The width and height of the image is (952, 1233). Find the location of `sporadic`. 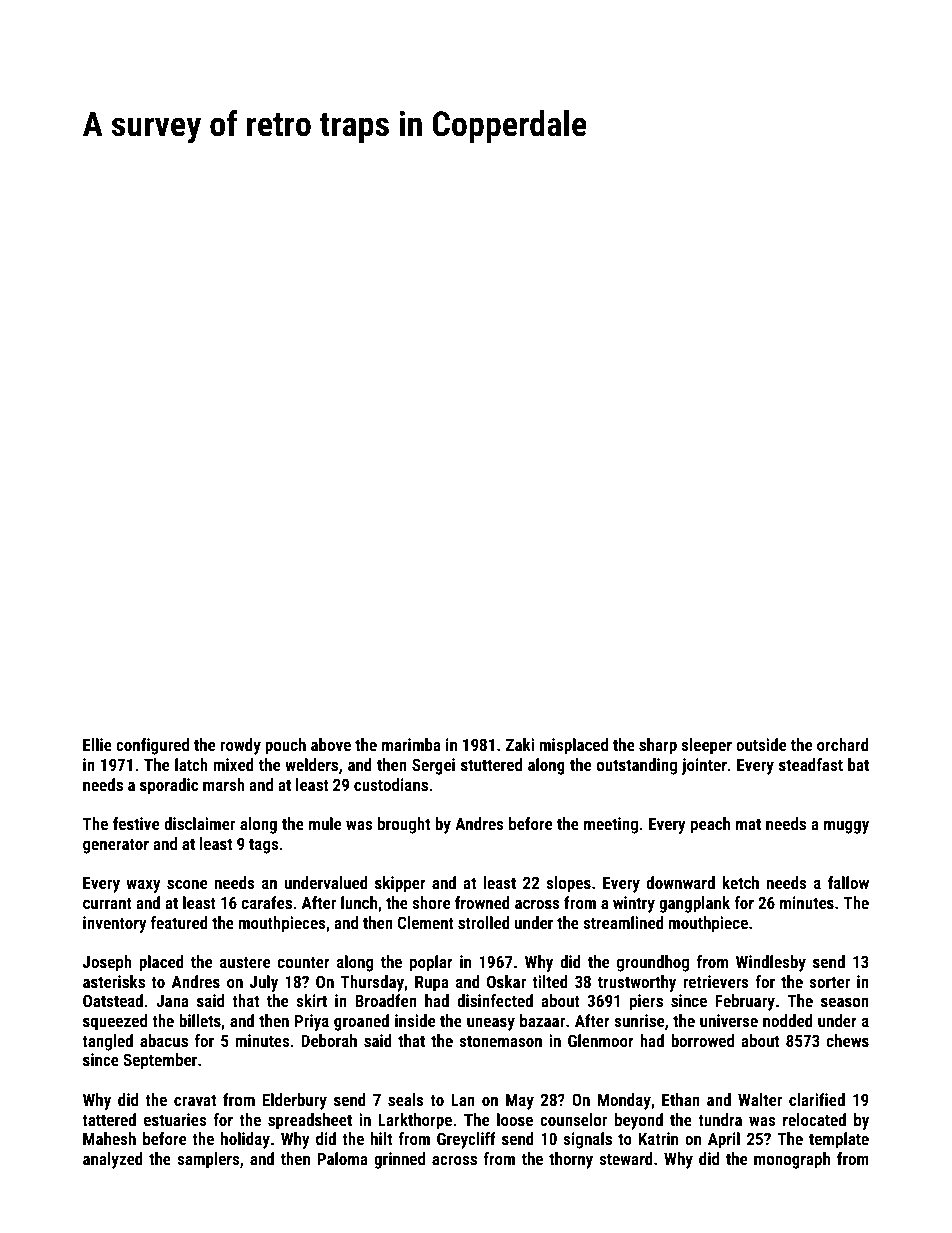

sporadic is located at coordinates (169, 786).
